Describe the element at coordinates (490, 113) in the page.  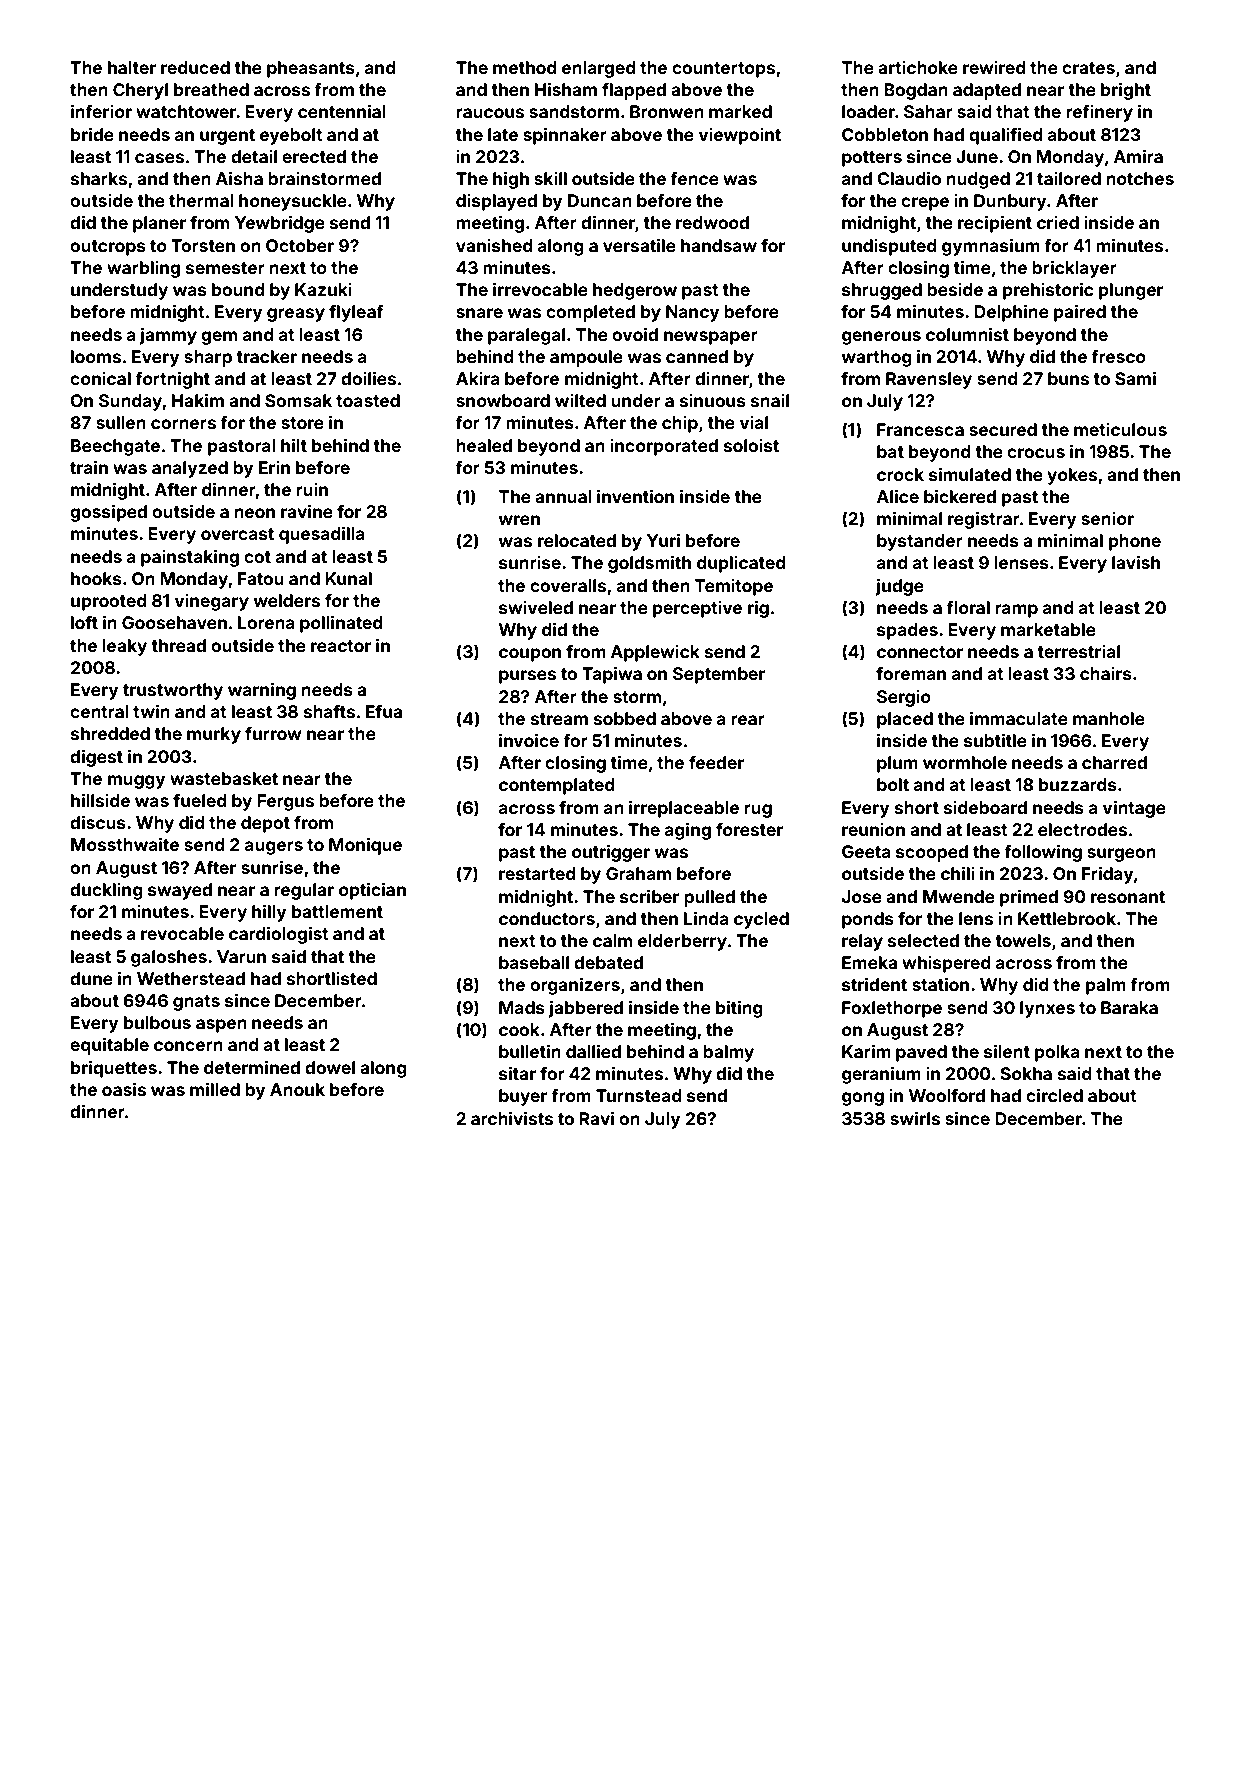
I see `raucous` at that location.
